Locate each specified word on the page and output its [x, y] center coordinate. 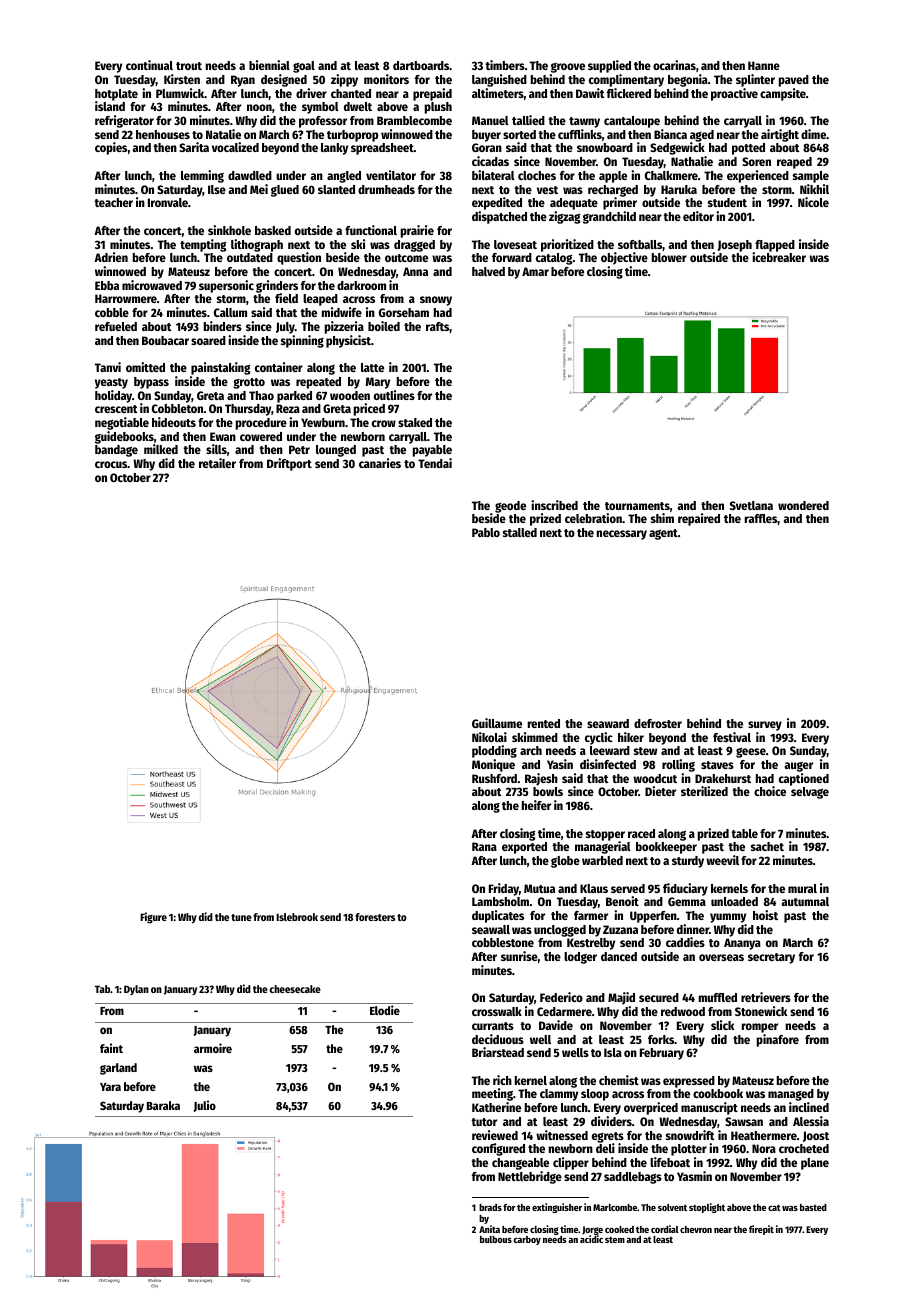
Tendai [435, 463]
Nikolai [489, 737]
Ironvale [168, 202]
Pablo [486, 532]
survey [765, 726]
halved [488, 271]
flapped [775, 246]
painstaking [220, 368]
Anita [489, 1229]
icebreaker [779, 257]
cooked [619, 1229]
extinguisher [557, 1208]
